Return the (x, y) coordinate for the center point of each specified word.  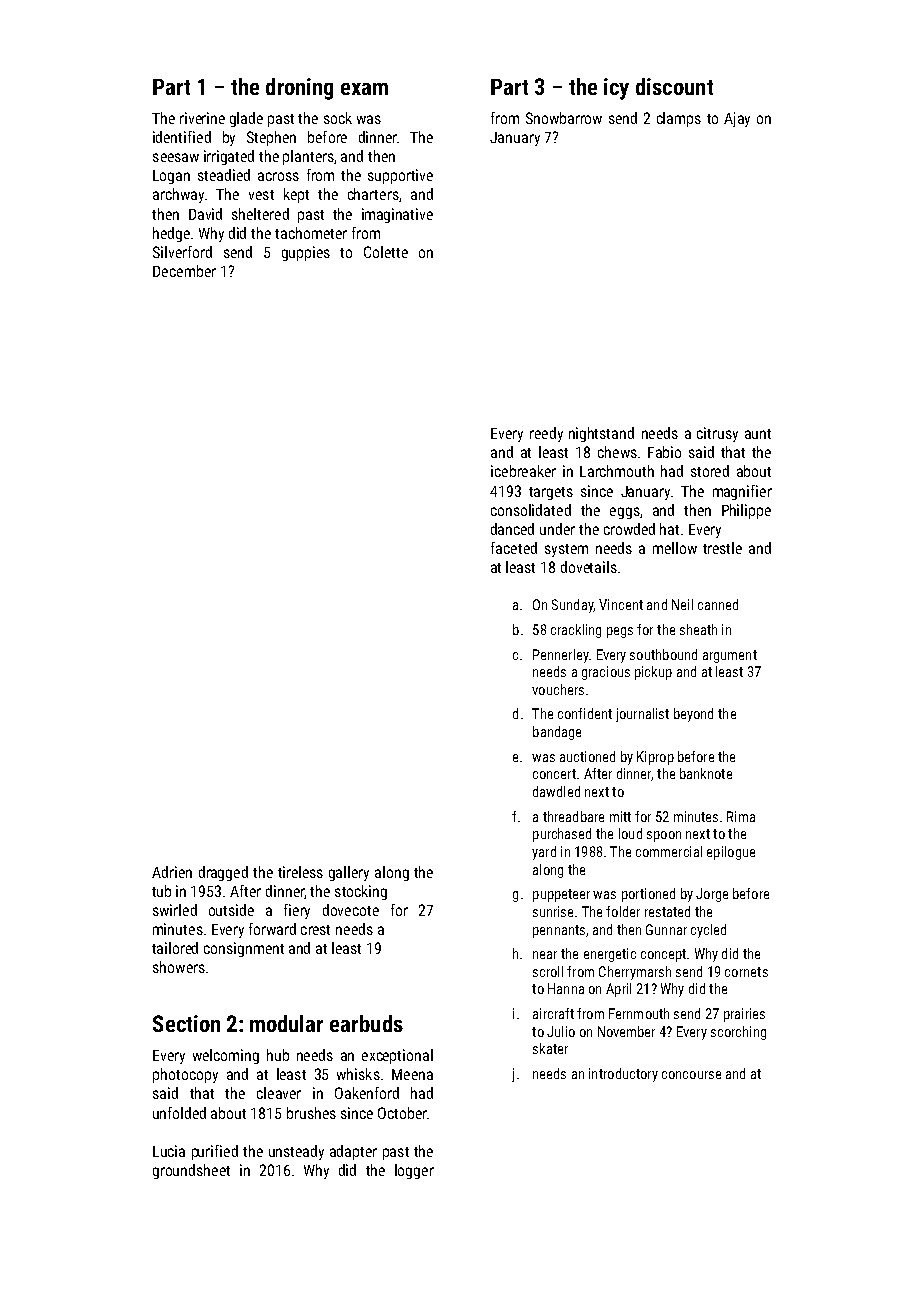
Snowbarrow (564, 118)
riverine (202, 118)
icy (616, 89)
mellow (675, 548)
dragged (223, 873)
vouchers (558, 689)
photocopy (185, 1075)
